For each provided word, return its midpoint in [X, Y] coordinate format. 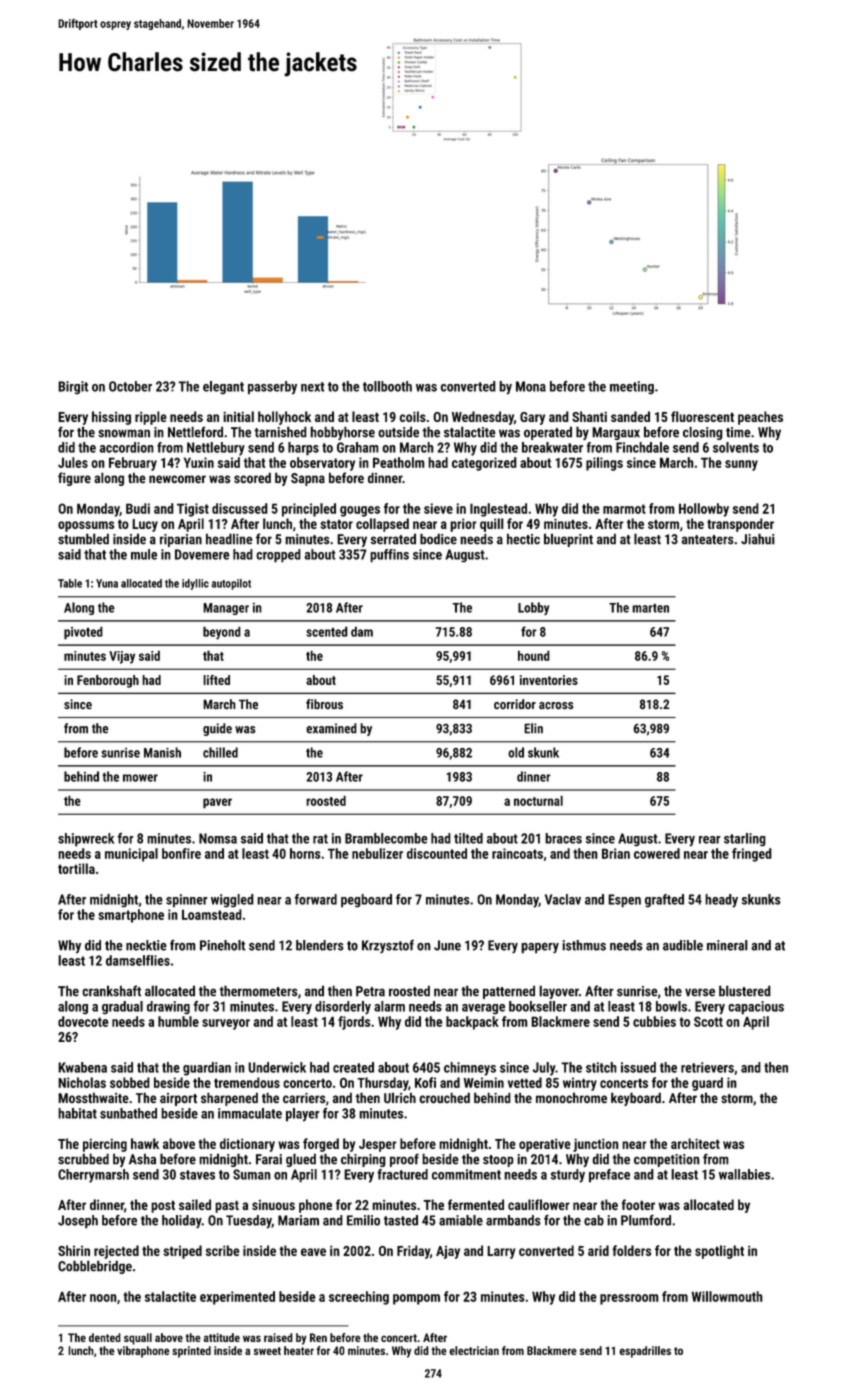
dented [105, 1337]
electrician [474, 1350]
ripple [151, 418]
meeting [632, 387]
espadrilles [645, 1352]
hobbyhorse [342, 433]
